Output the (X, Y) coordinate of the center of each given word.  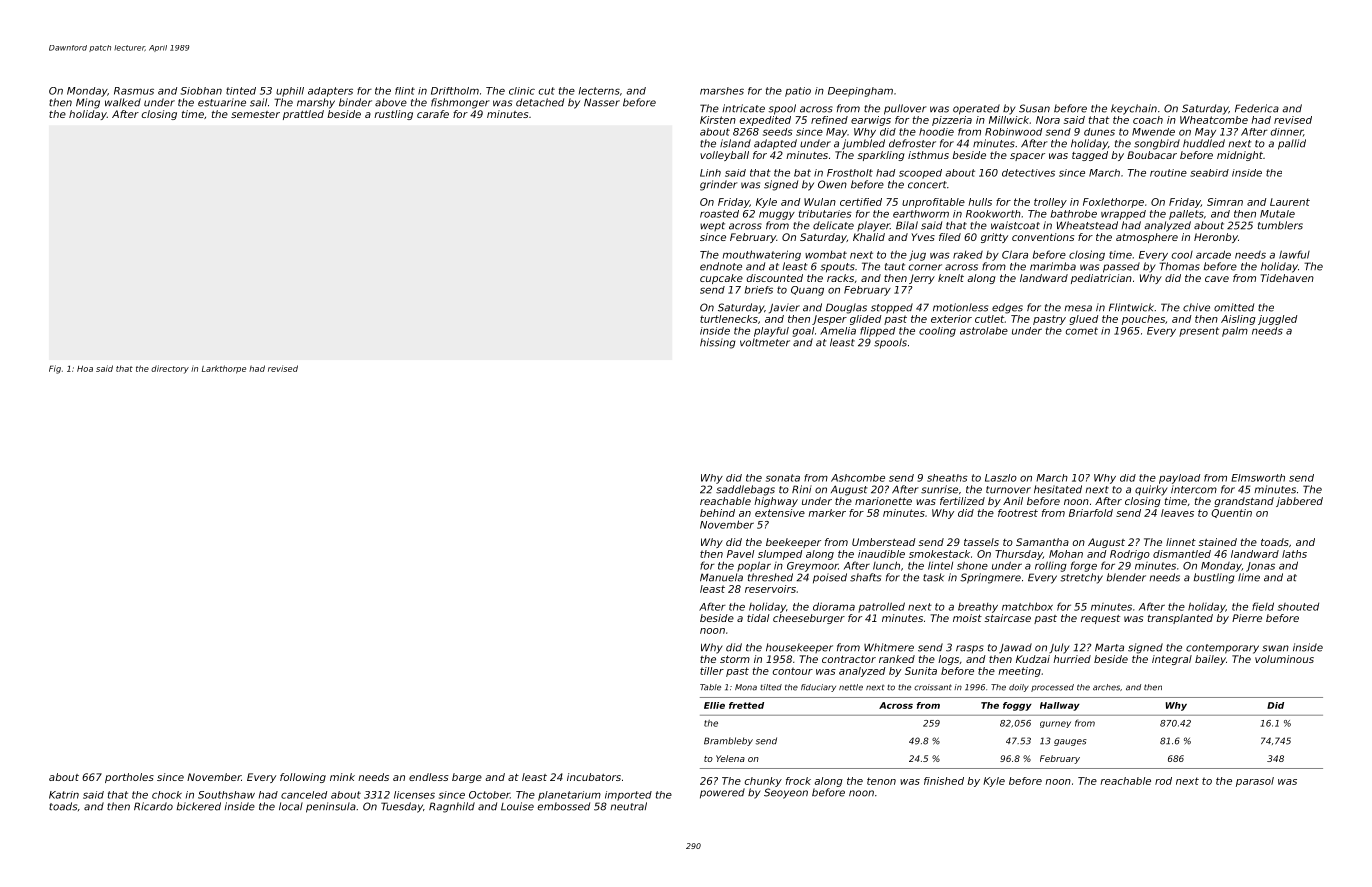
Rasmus (134, 91)
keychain (1134, 109)
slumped (780, 555)
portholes (129, 778)
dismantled (1182, 554)
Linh (710, 173)
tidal (758, 618)
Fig (55, 369)
